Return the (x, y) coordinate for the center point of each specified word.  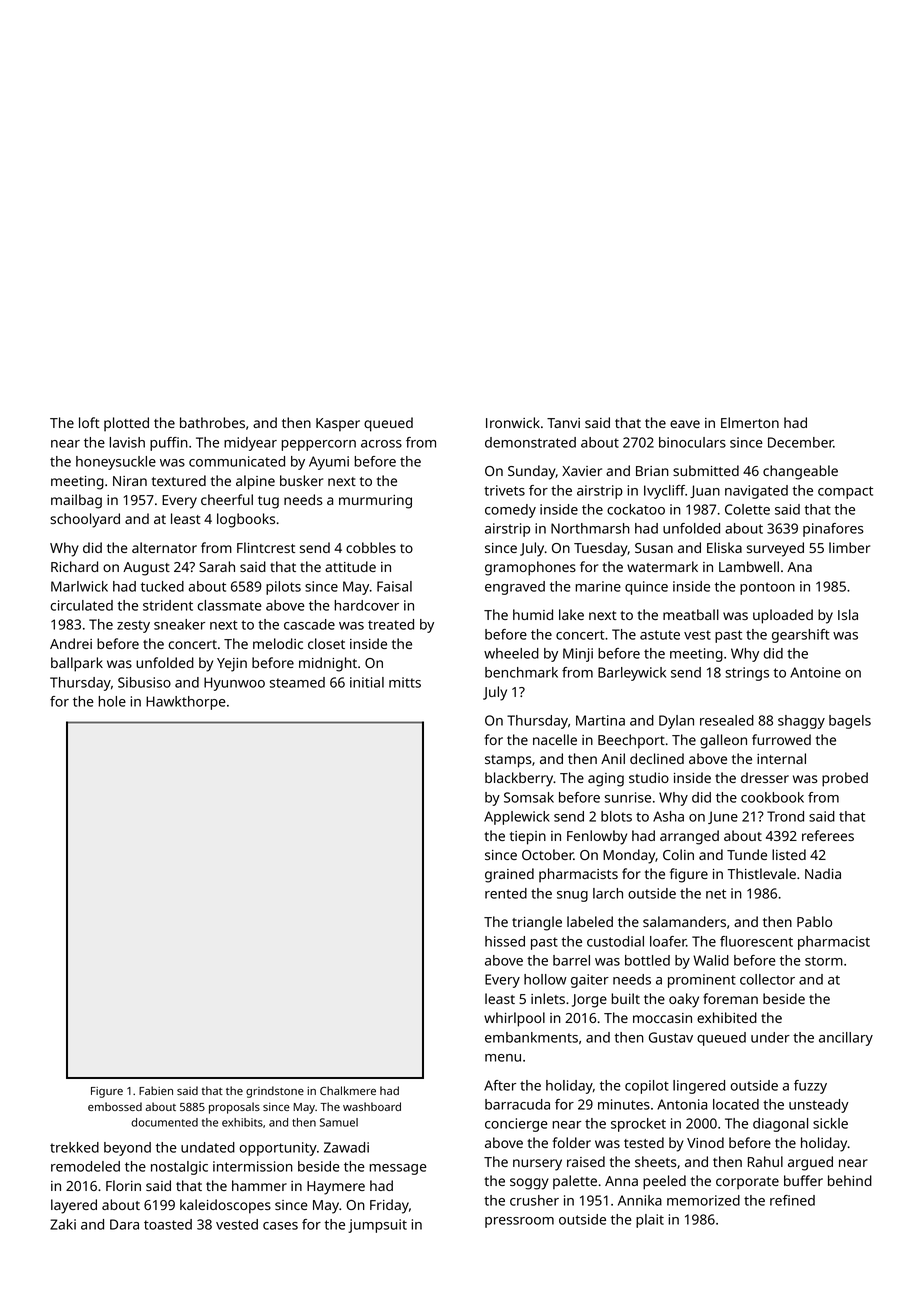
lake (571, 614)
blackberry (519, 779)
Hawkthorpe (186, 703)
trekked (74, 1147)
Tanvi (563, 423)
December (800, 442)
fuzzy (810, 1087)
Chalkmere (348, 1090)
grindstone (275, 1092)
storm (824, 961)
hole (112, 701)
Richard (74, 566)
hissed (505, 941)
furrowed (781, 739)
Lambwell (749, 566)
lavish (127, 442)
